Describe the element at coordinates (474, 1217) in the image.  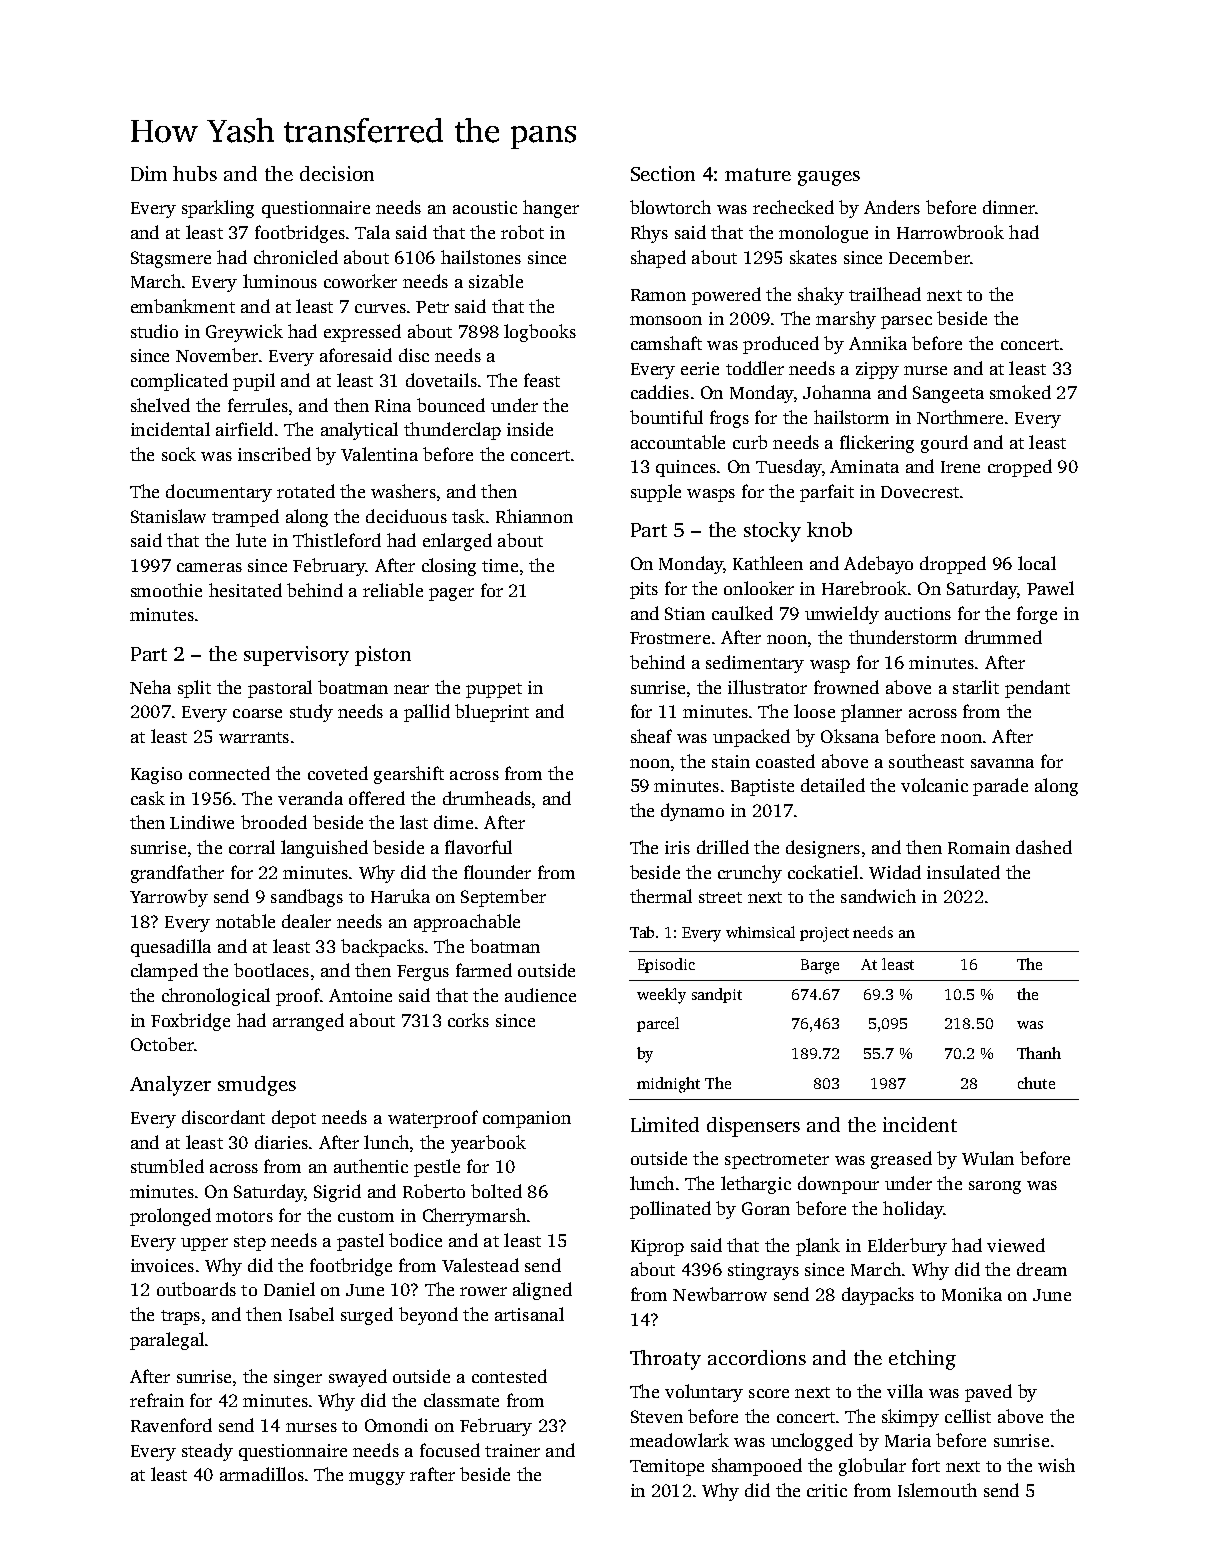
I see `Cherrymarsh` at that location.
